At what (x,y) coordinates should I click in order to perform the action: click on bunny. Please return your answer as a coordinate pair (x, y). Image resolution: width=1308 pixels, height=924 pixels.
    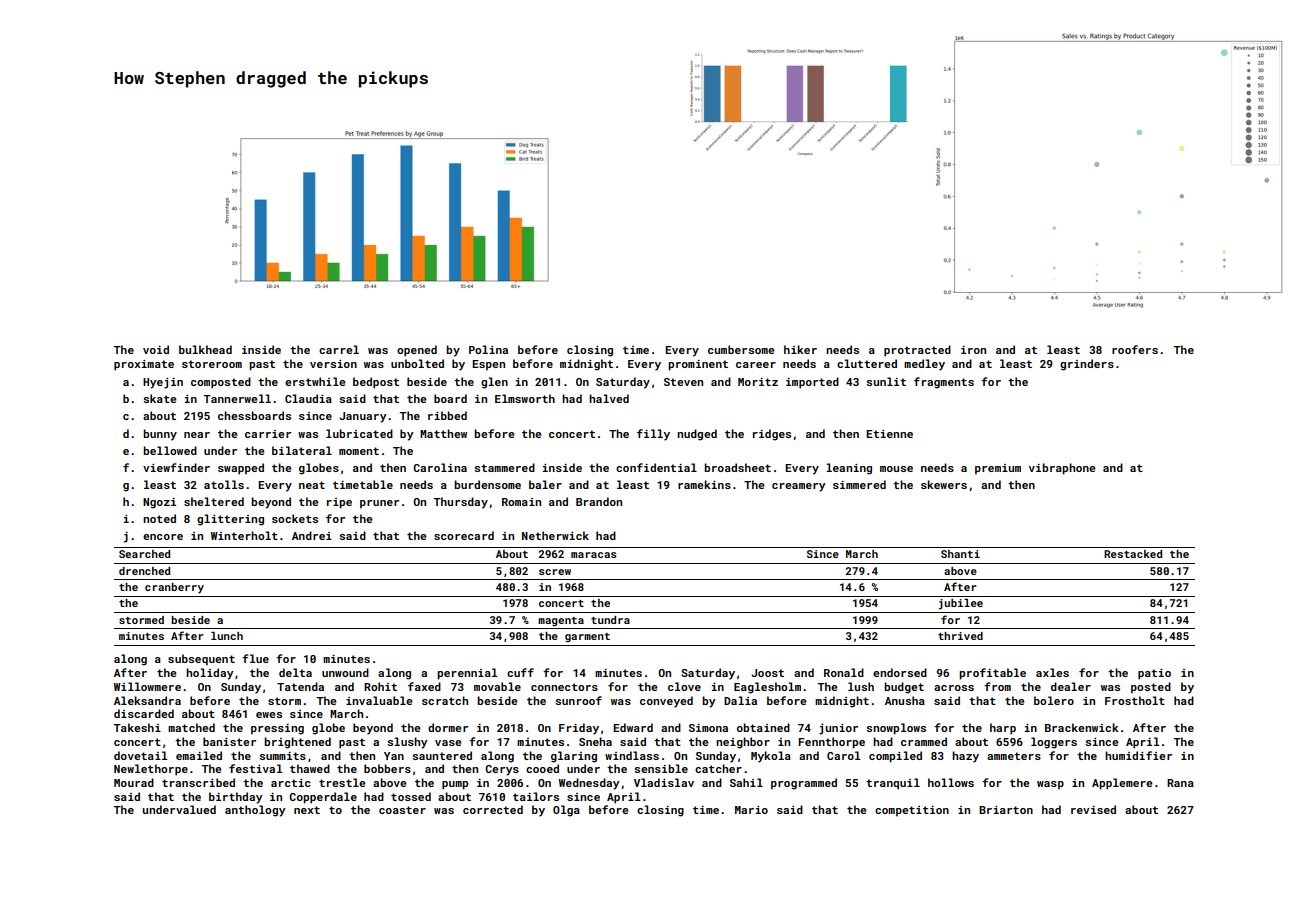
    Looking at the image, I should click on (160, 435).
